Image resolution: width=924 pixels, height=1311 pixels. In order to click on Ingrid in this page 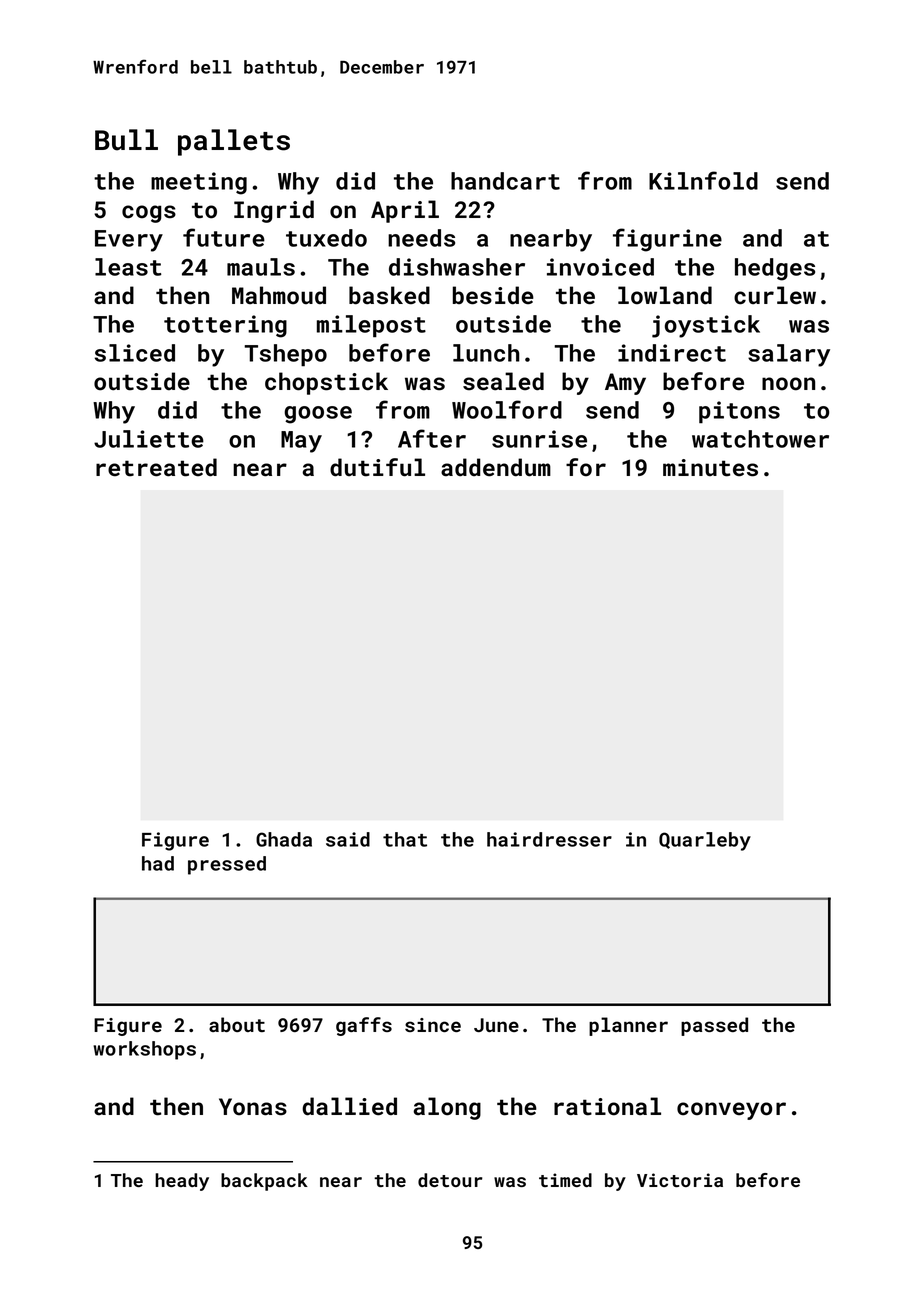, I will do `click(274, 211)`.
